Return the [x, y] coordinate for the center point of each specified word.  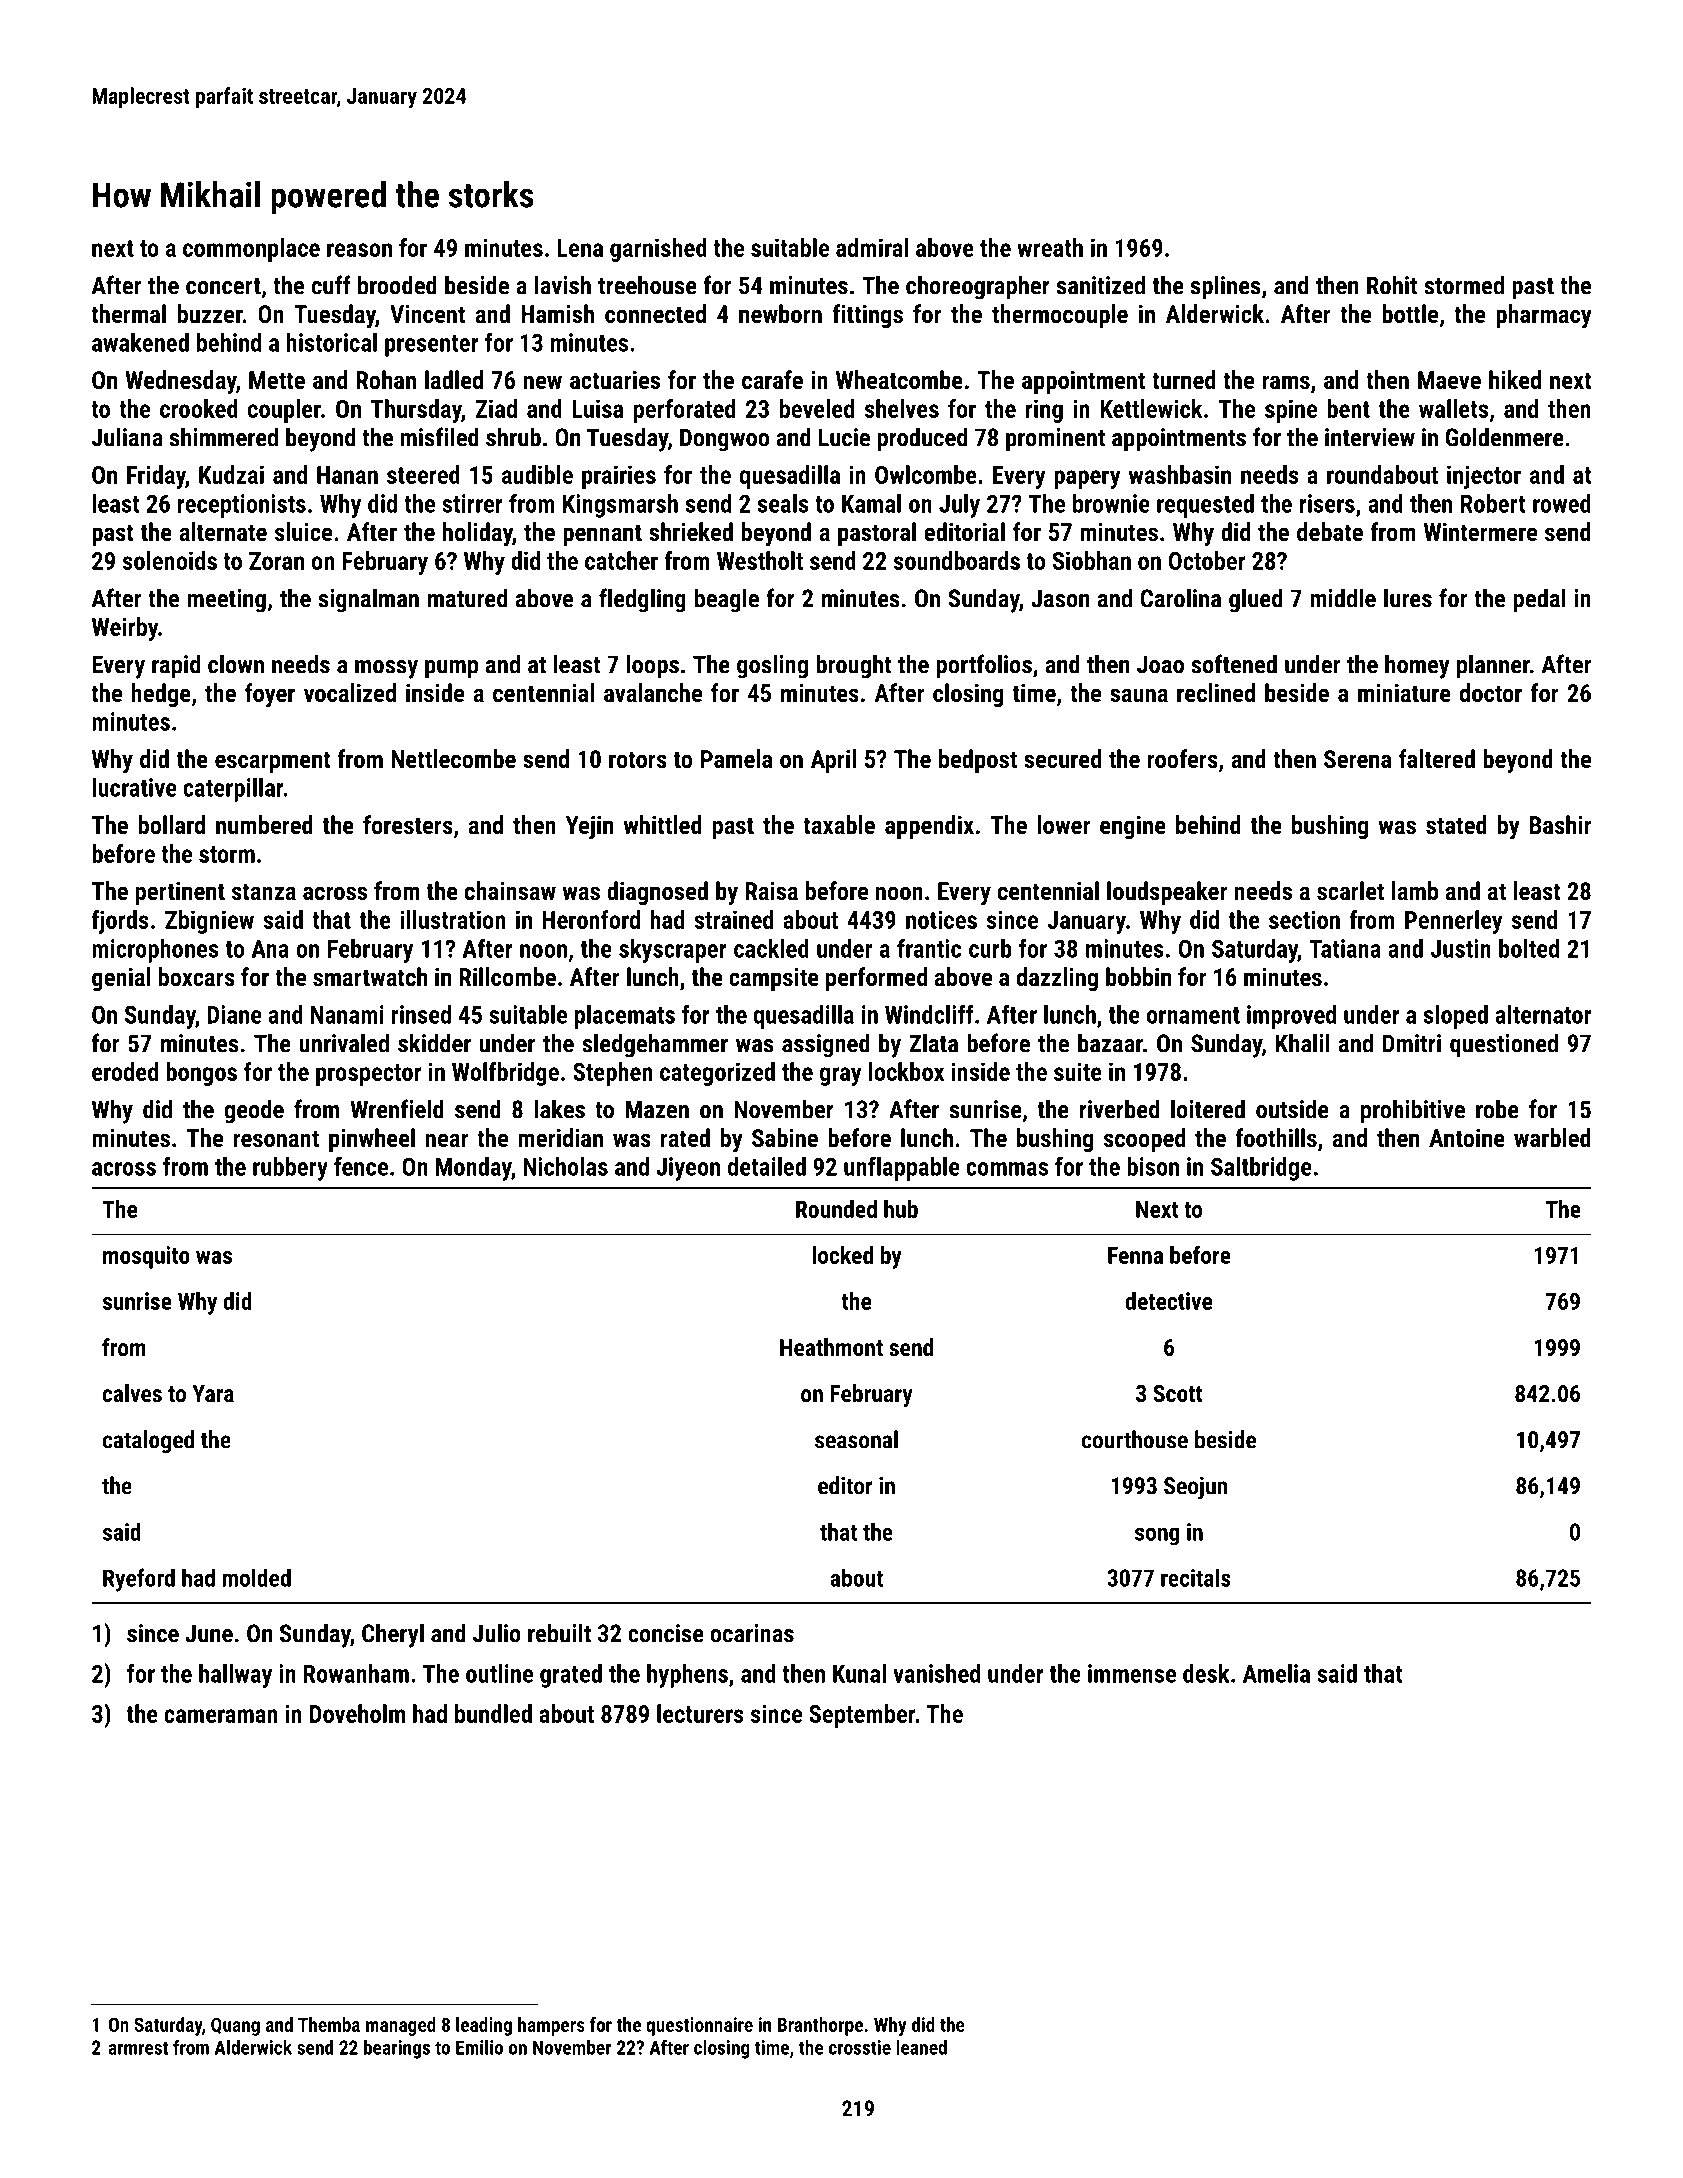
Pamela [737, 758]
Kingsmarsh [620, 506]
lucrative [134, 787]
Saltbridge [1261, 1169]
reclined [1216, 692]
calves [132, 1393]
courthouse [1135, 1439]
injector [1484, 477]
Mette [277, 380]
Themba [329, 2024]
